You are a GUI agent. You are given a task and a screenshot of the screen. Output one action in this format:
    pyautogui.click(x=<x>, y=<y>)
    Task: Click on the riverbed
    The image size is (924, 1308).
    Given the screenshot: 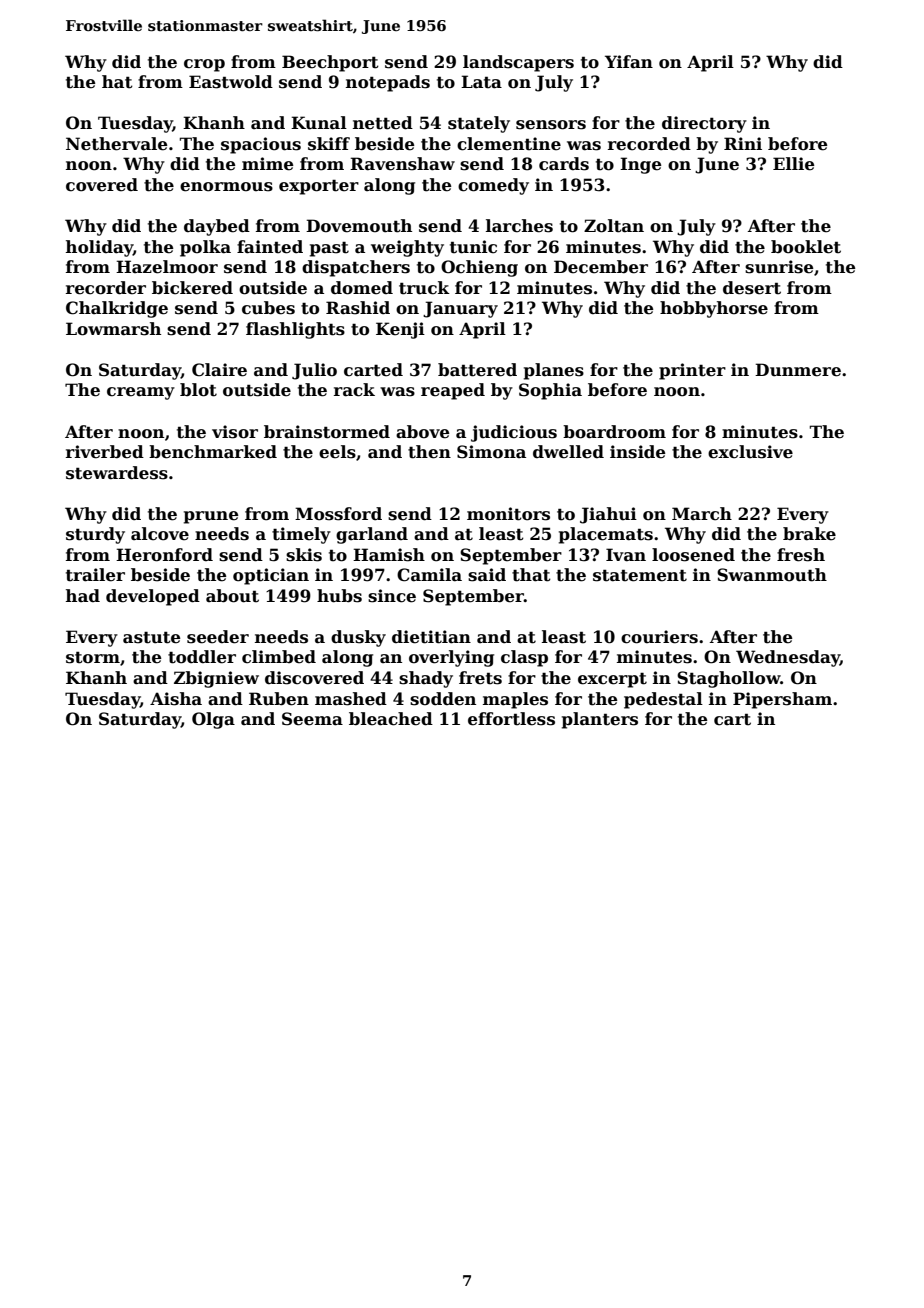 What is the action you would take?
    pyautogui.click(x=105, y=452)
